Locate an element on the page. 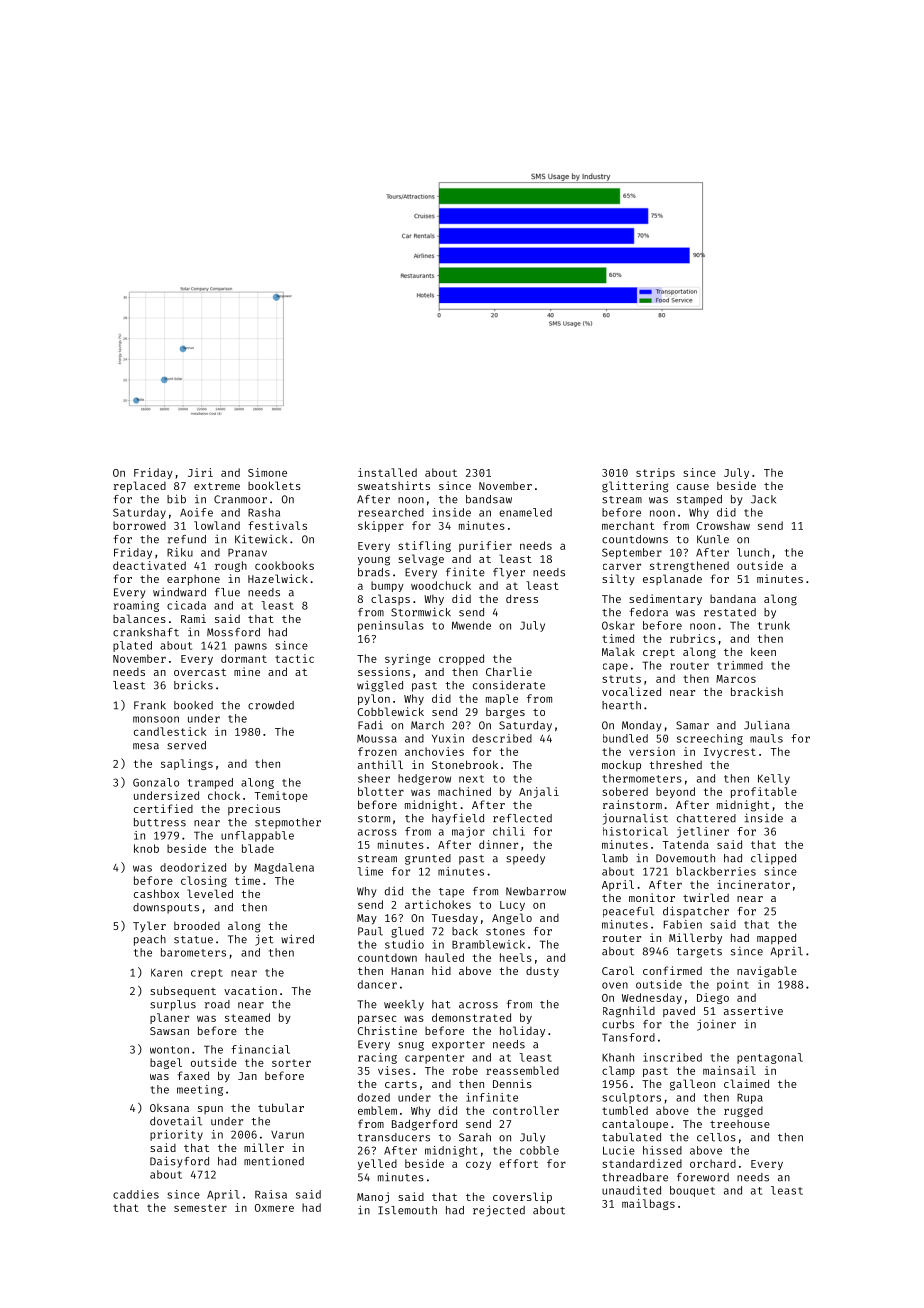  Sarah is located at coordinates (475, 1137).
